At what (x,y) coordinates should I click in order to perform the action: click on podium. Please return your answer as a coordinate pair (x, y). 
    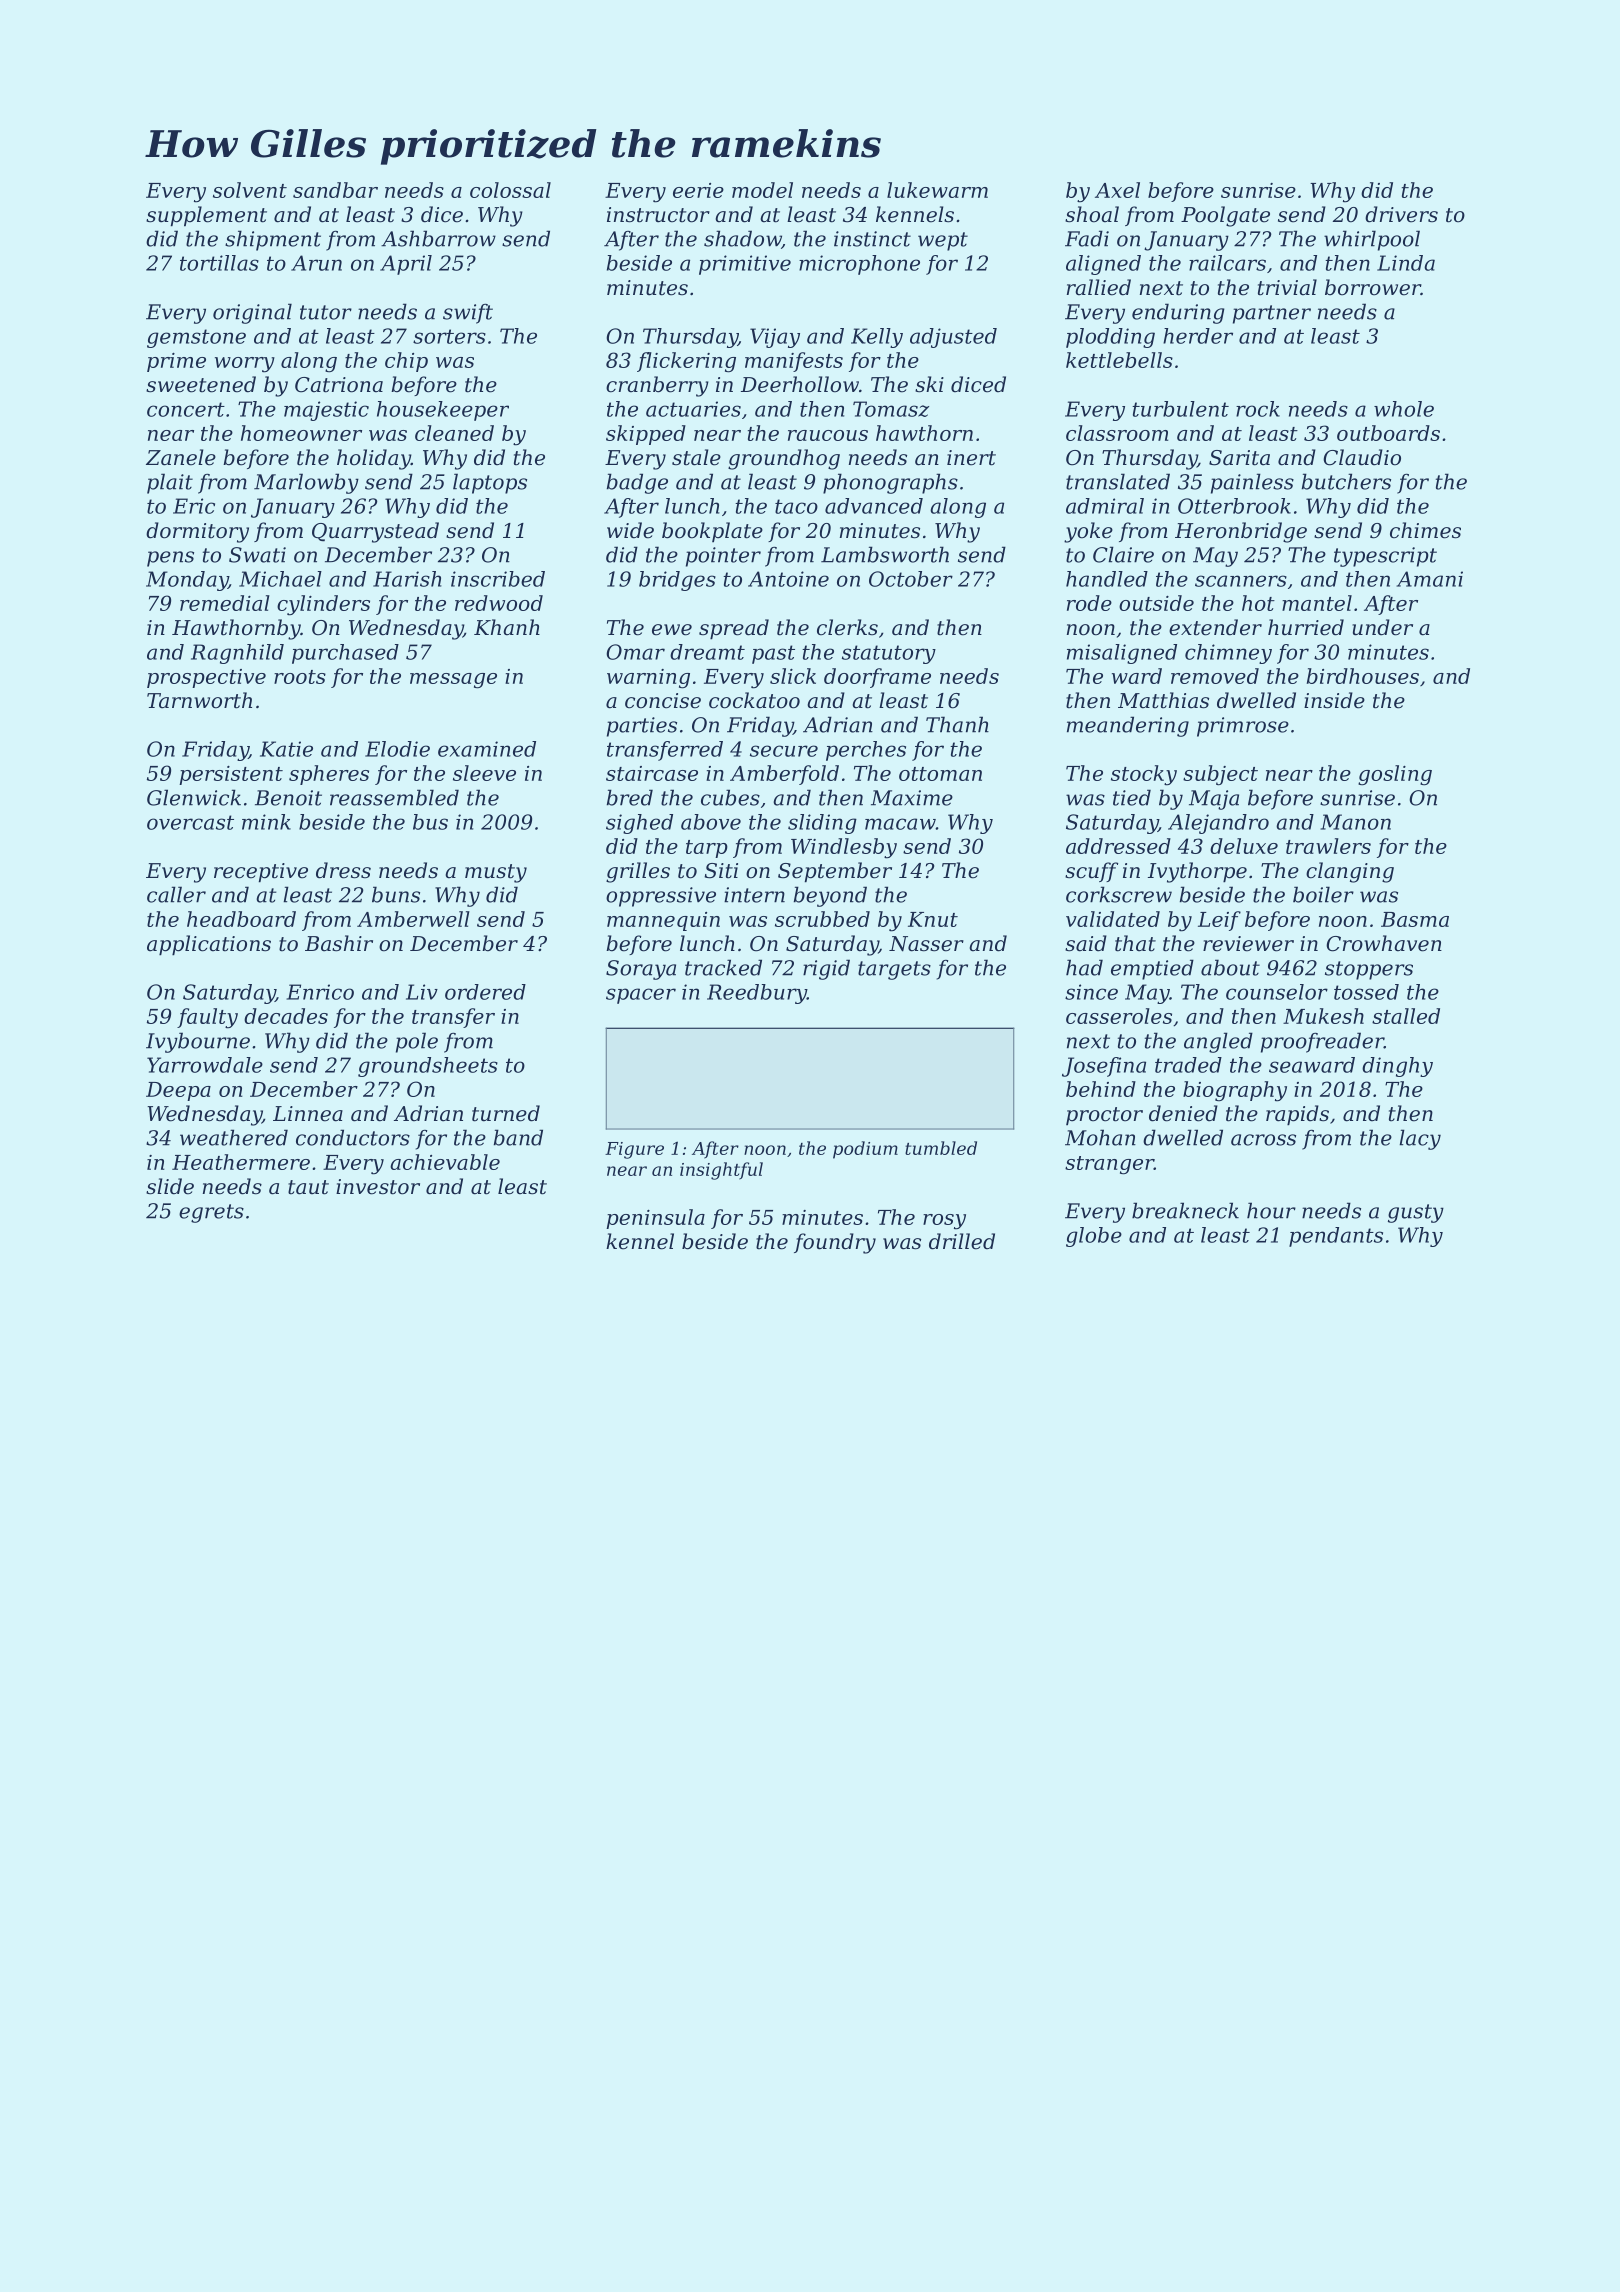
    Looking at the image, I should click on (865, 1150).
